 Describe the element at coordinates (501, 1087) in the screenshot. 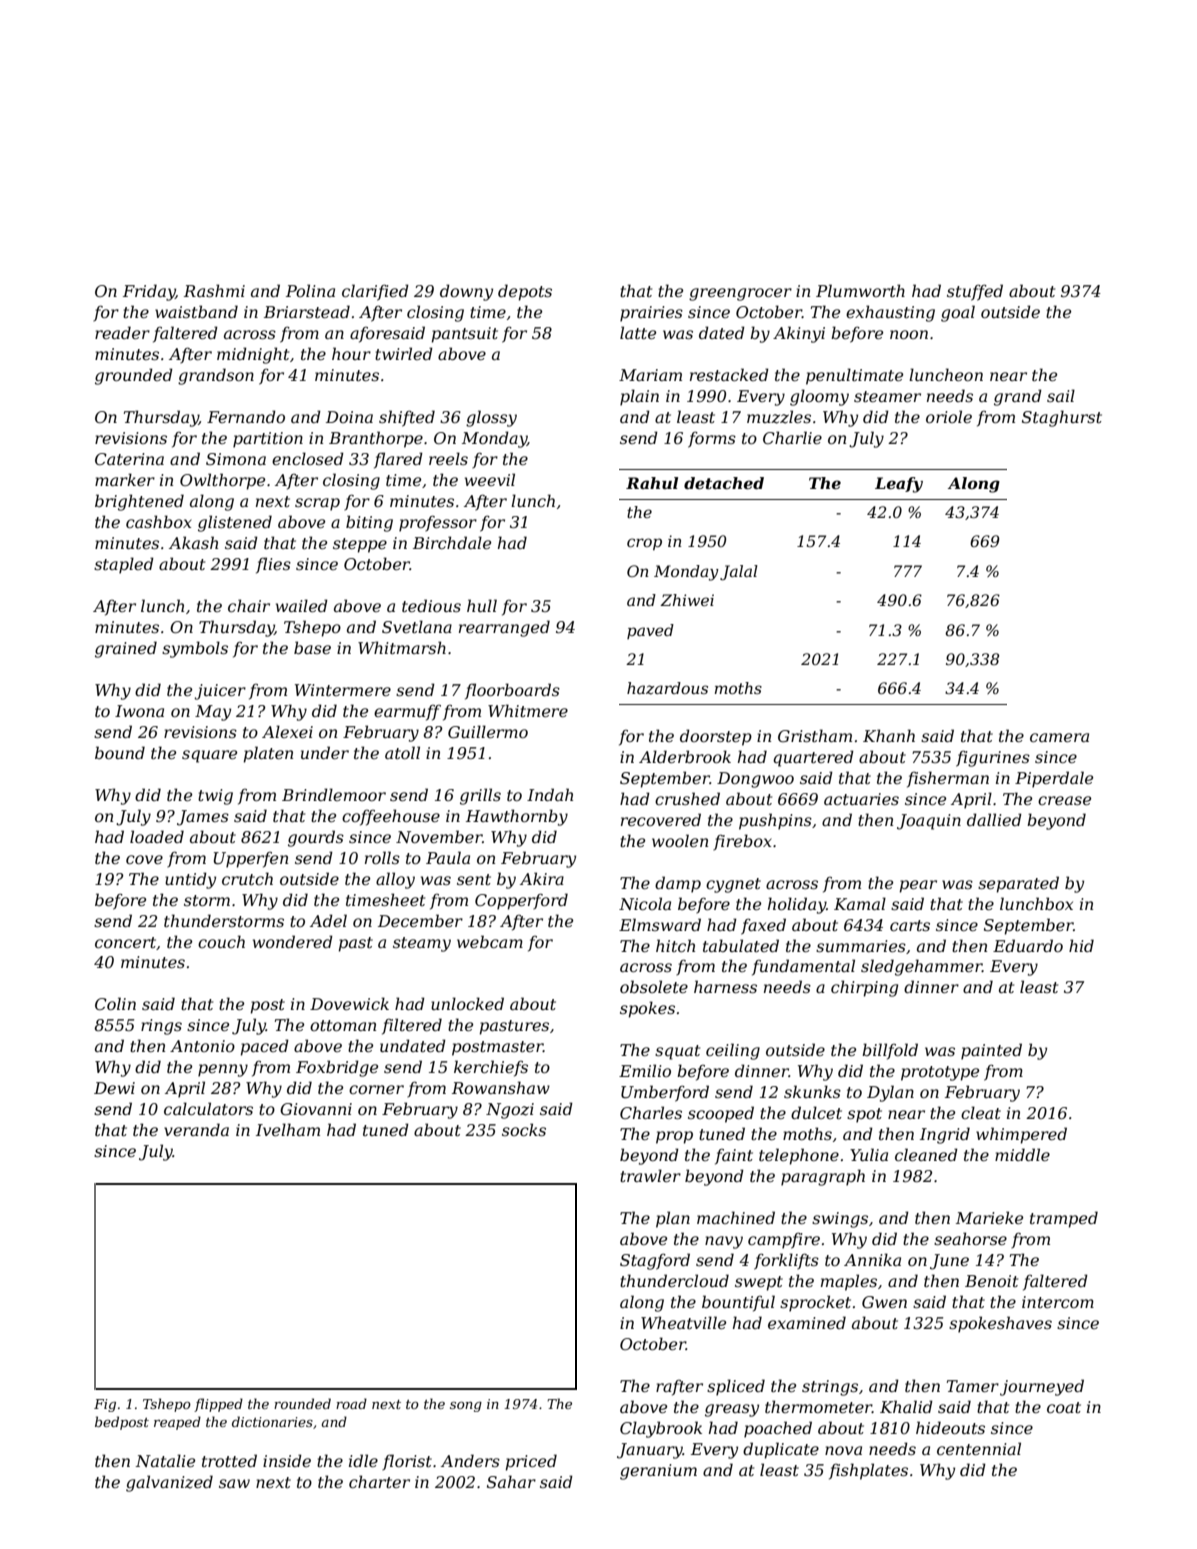

I see `Rowanshaw` at that location.
